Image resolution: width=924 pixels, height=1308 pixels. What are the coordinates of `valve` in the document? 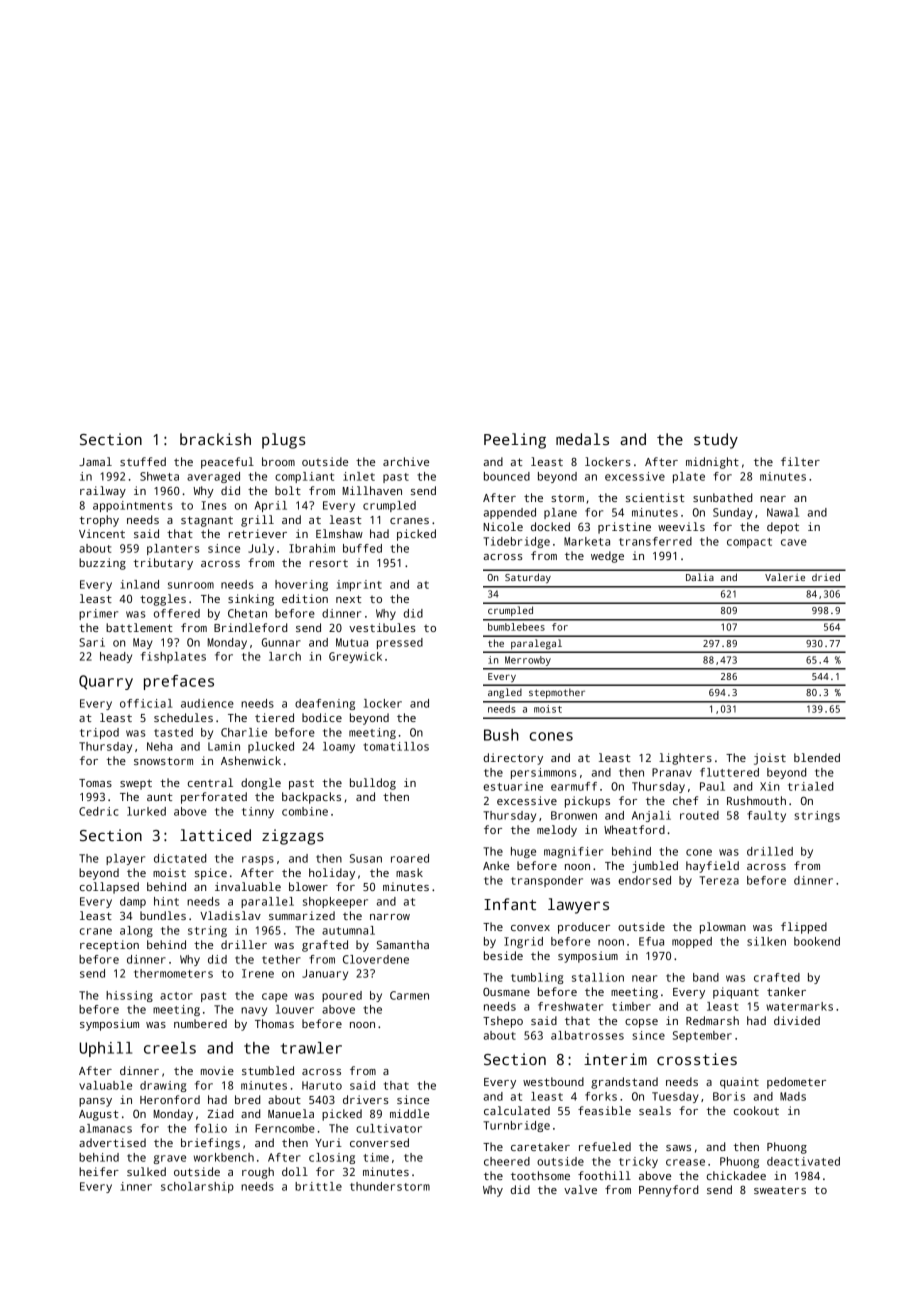 It's located at (580, 1189).
